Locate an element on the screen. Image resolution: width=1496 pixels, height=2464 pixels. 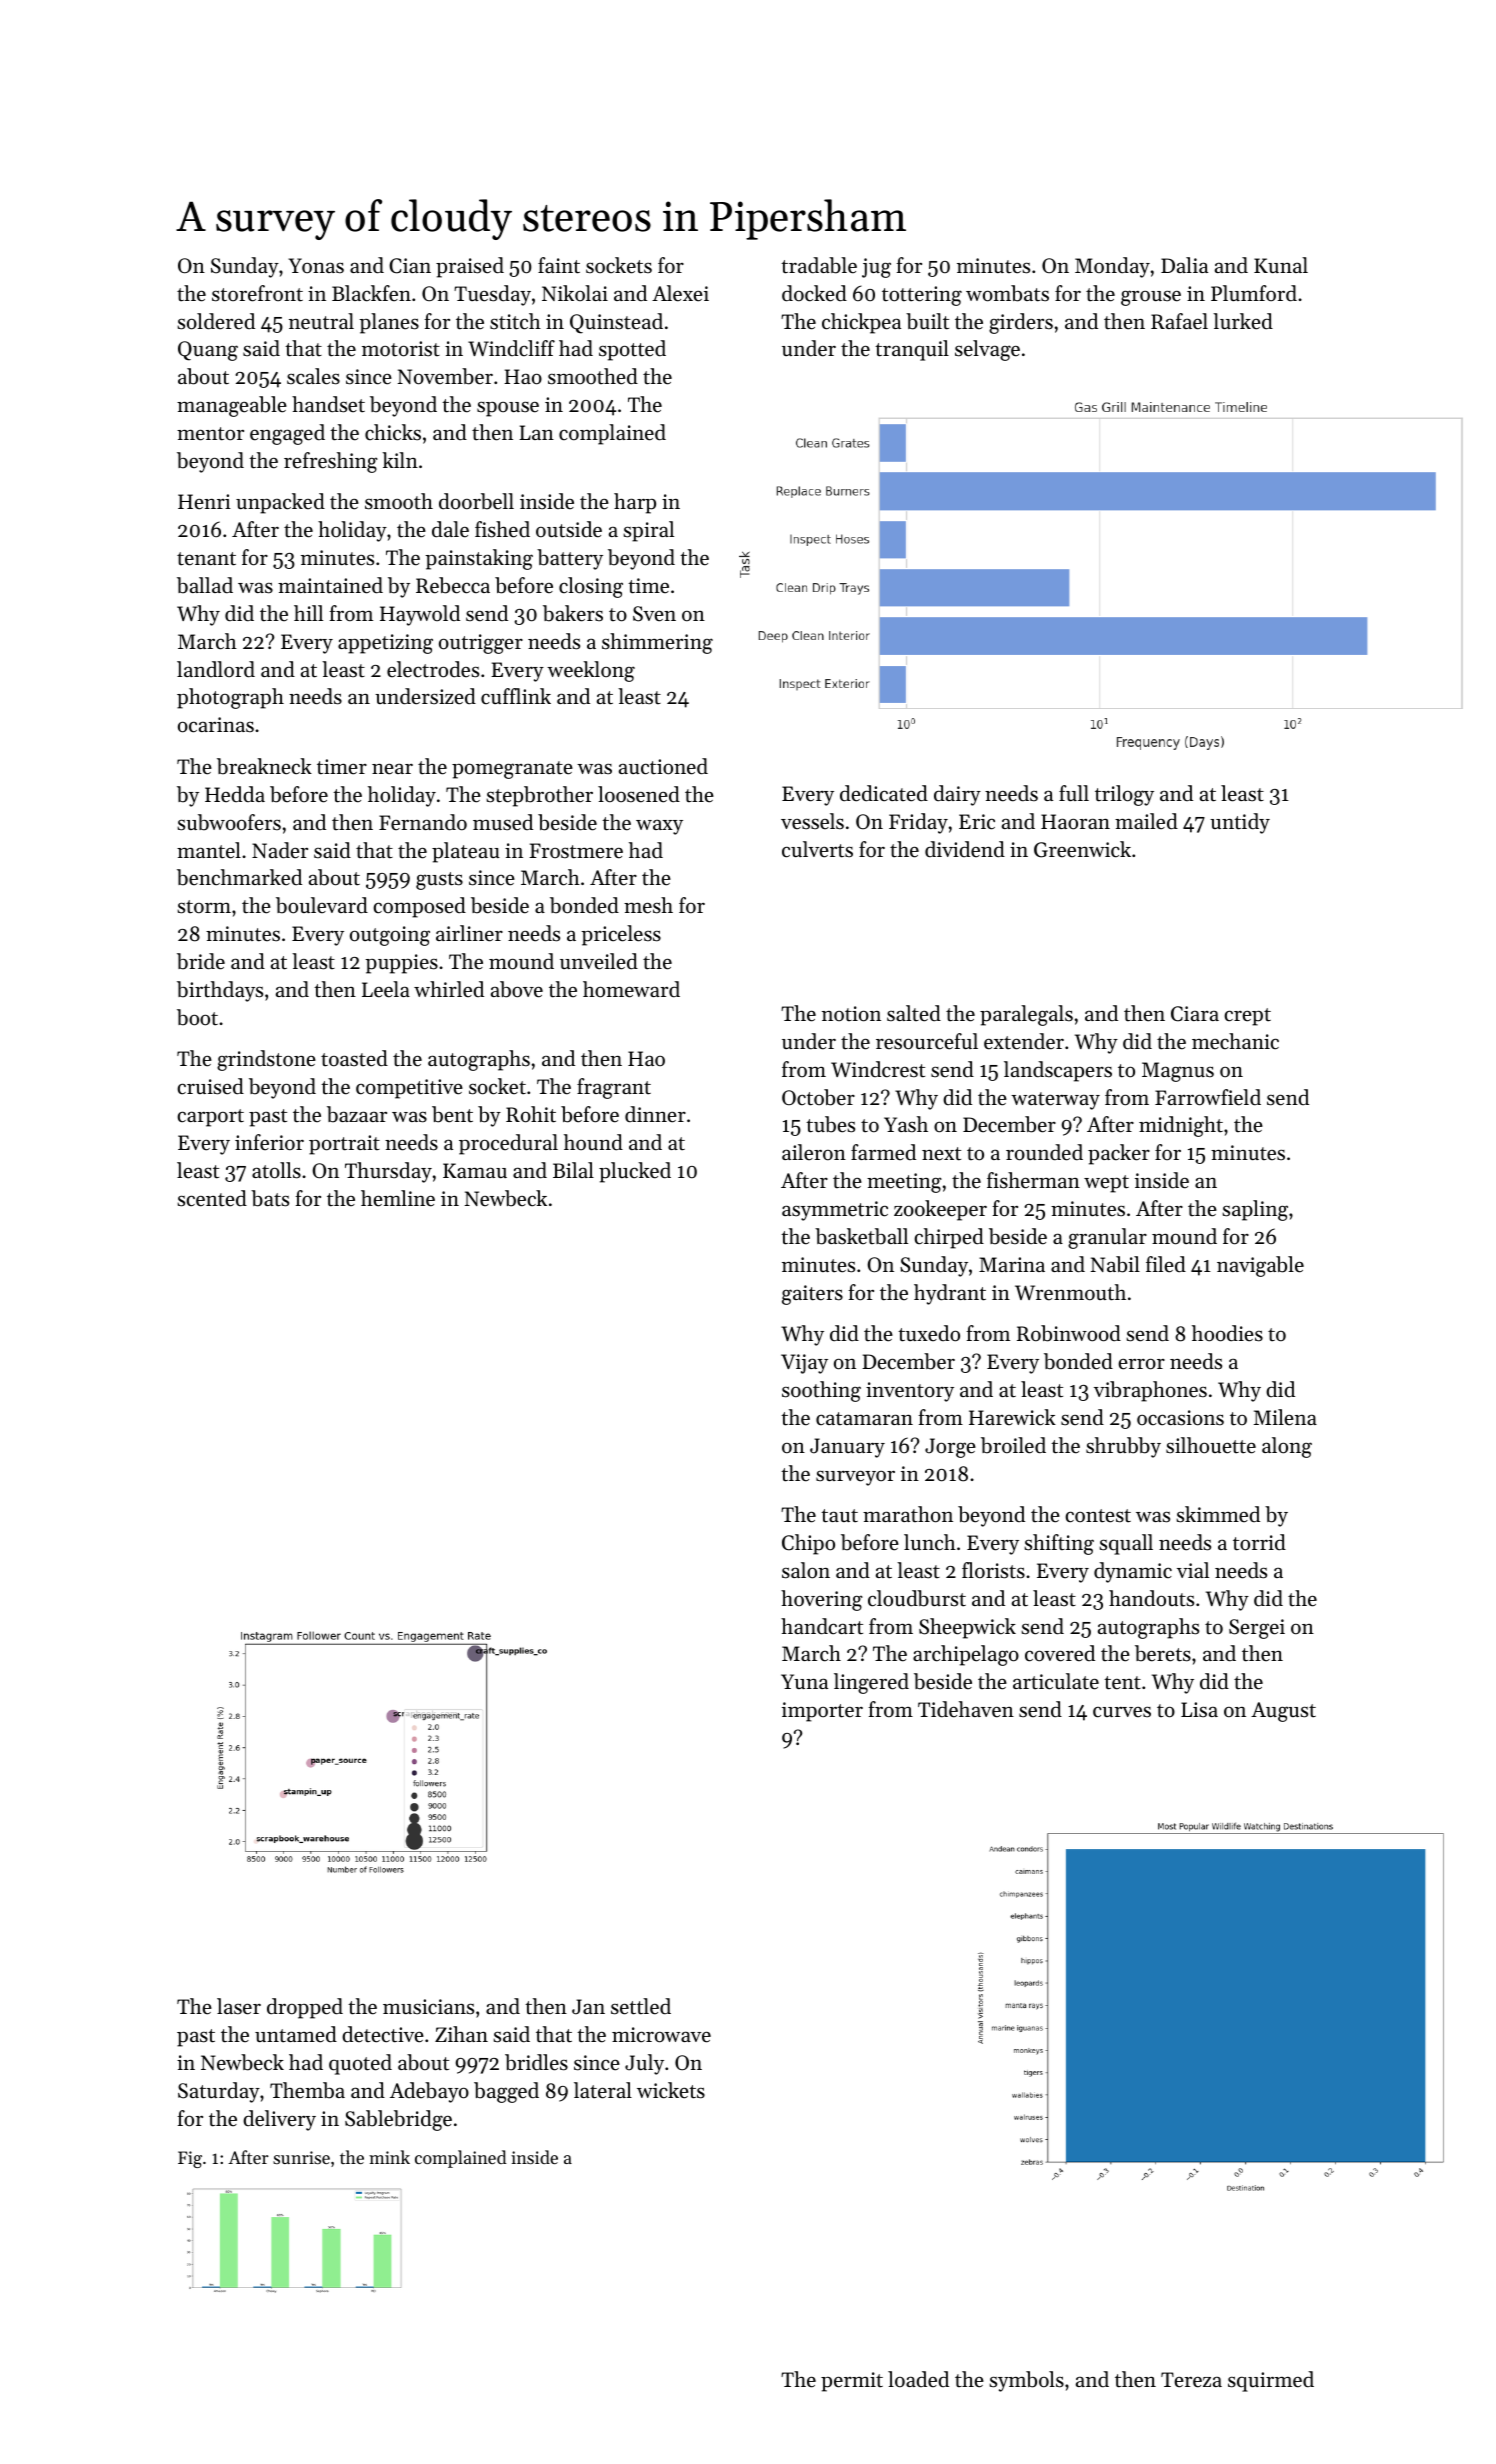
sunrise is located at coordinates (301, 2157).
